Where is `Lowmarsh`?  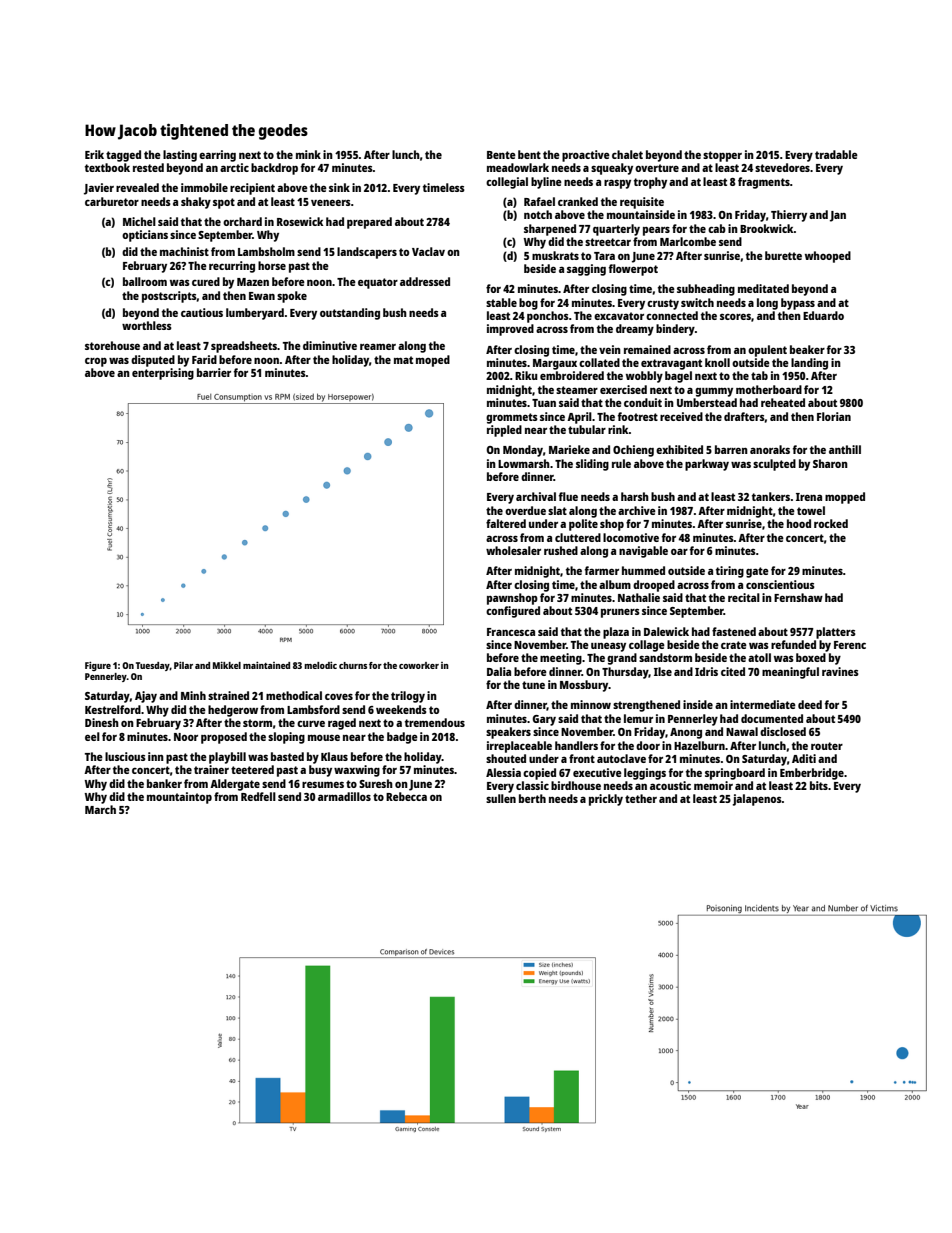
Lowmarsh is located at coordinates (524, 463).
